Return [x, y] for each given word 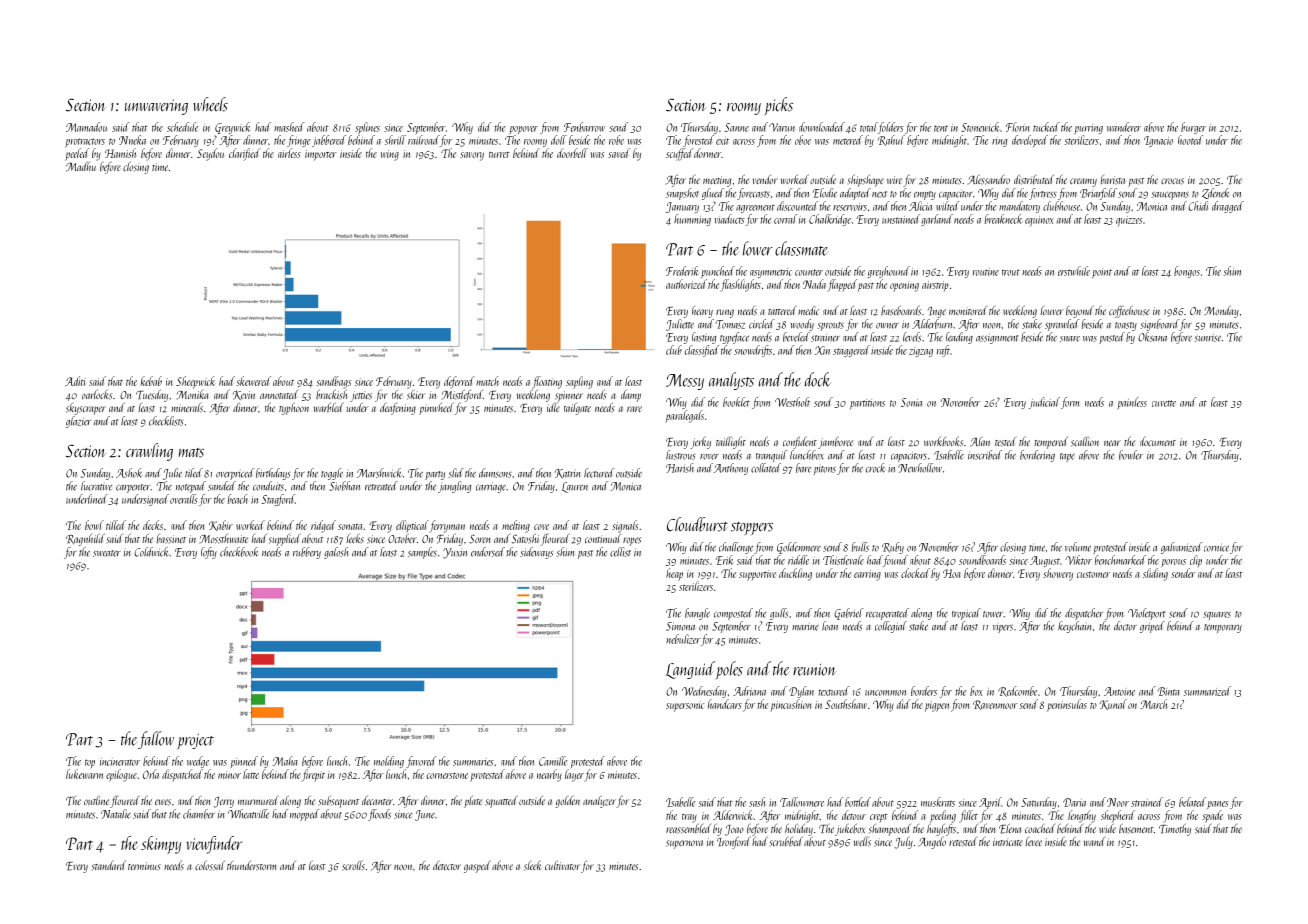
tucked [1046, 127]
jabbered [329, 141]
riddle [798, 560]
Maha [285, 761]
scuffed [679, 154]
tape [1067, 457]
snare [1070, 339]
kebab [151, 381]
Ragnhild [85, 539]
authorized [686, 284]
